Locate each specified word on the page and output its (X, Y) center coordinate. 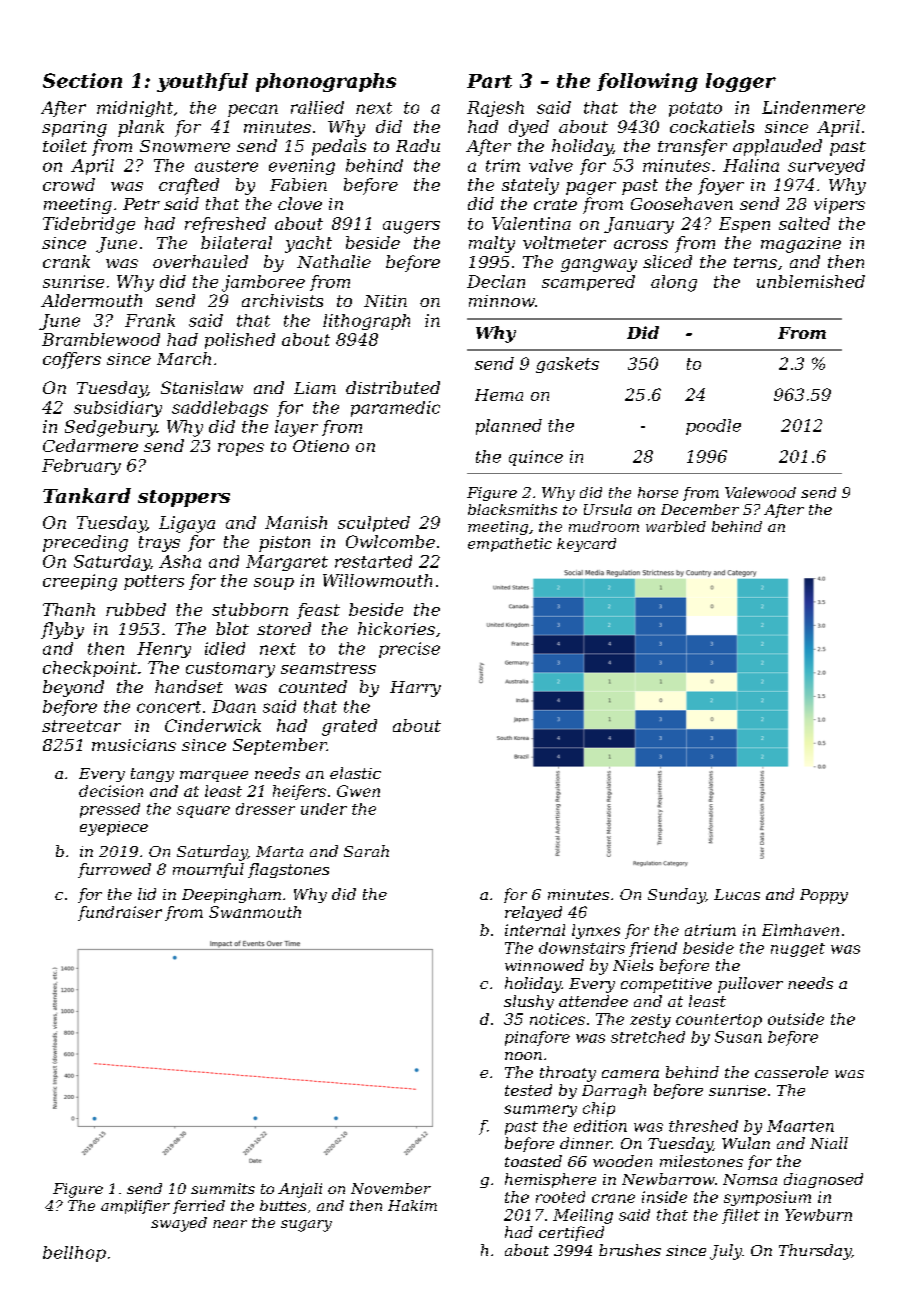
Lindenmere (813, 107)
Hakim (412, 1205)
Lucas (737, 894)
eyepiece (114, 828)
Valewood (760, 492)
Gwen (358, 791)
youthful (202, 82)
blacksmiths (512, 509)
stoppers (184, 498)
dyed (529, 128)
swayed (179, 1224)
